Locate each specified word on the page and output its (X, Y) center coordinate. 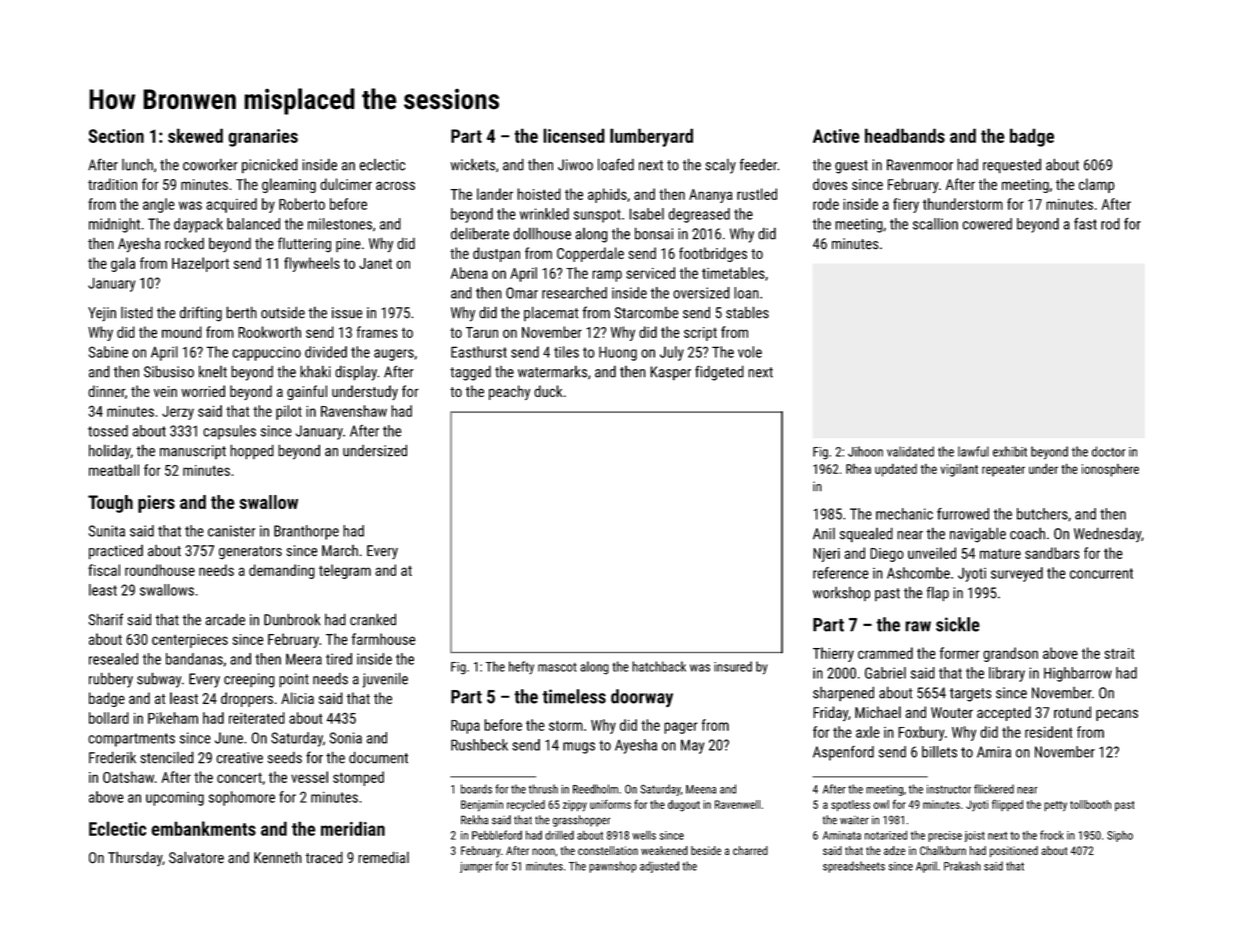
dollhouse (542, 233)
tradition (112, 184)
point (294, 680)
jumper (476, 867)
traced (324, 857)
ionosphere (1110, 470)
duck (548, 391)
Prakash (962, 866)
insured (733, 666)
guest (851, 167)
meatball (114, 470)
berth (241, 312)
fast (1085, 224)
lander (495, 194)
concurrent (1101, 573)
